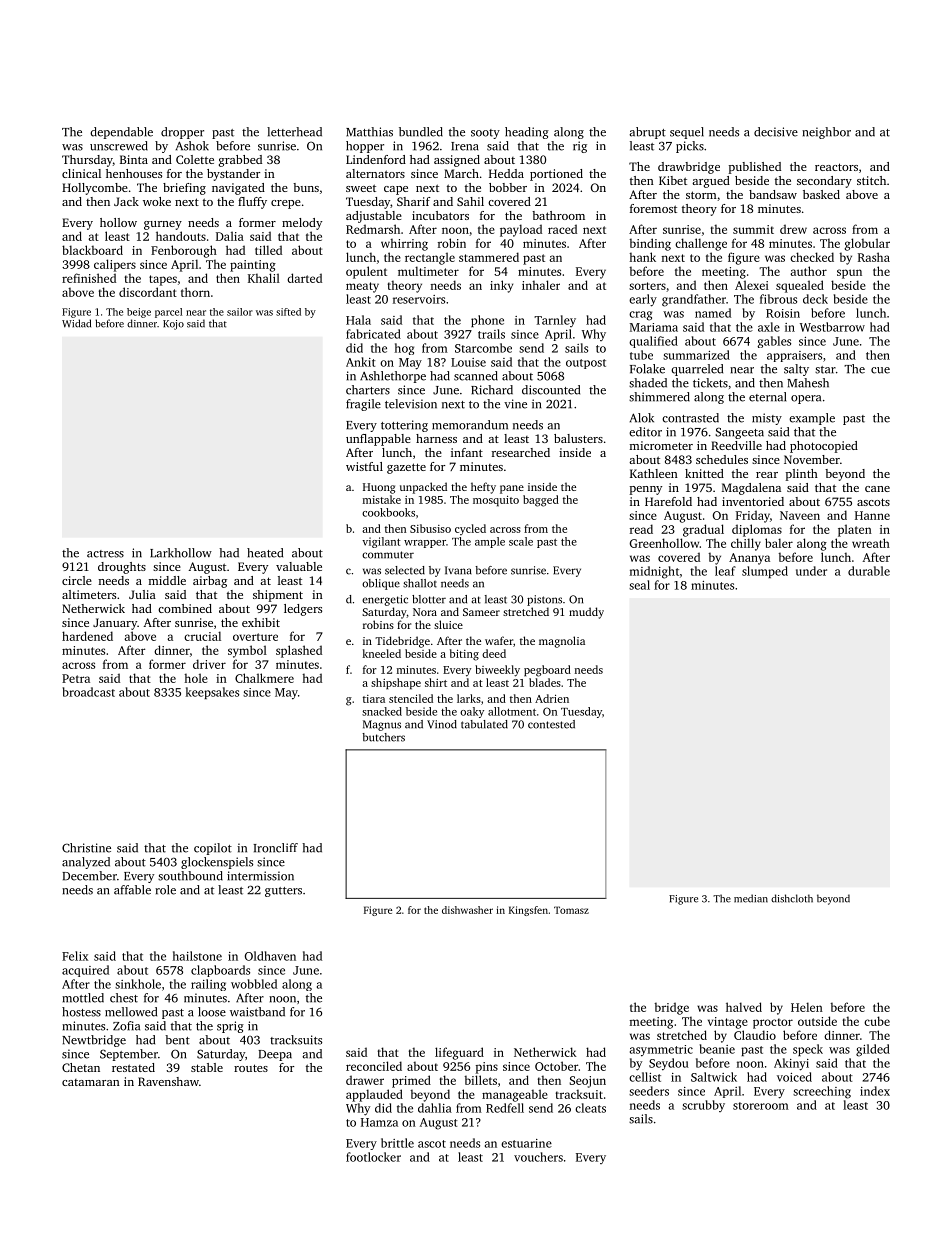 Image resolution: width=952 pixels, height=1233 pixels. I want to click on Ankit, so click(361, 362).
